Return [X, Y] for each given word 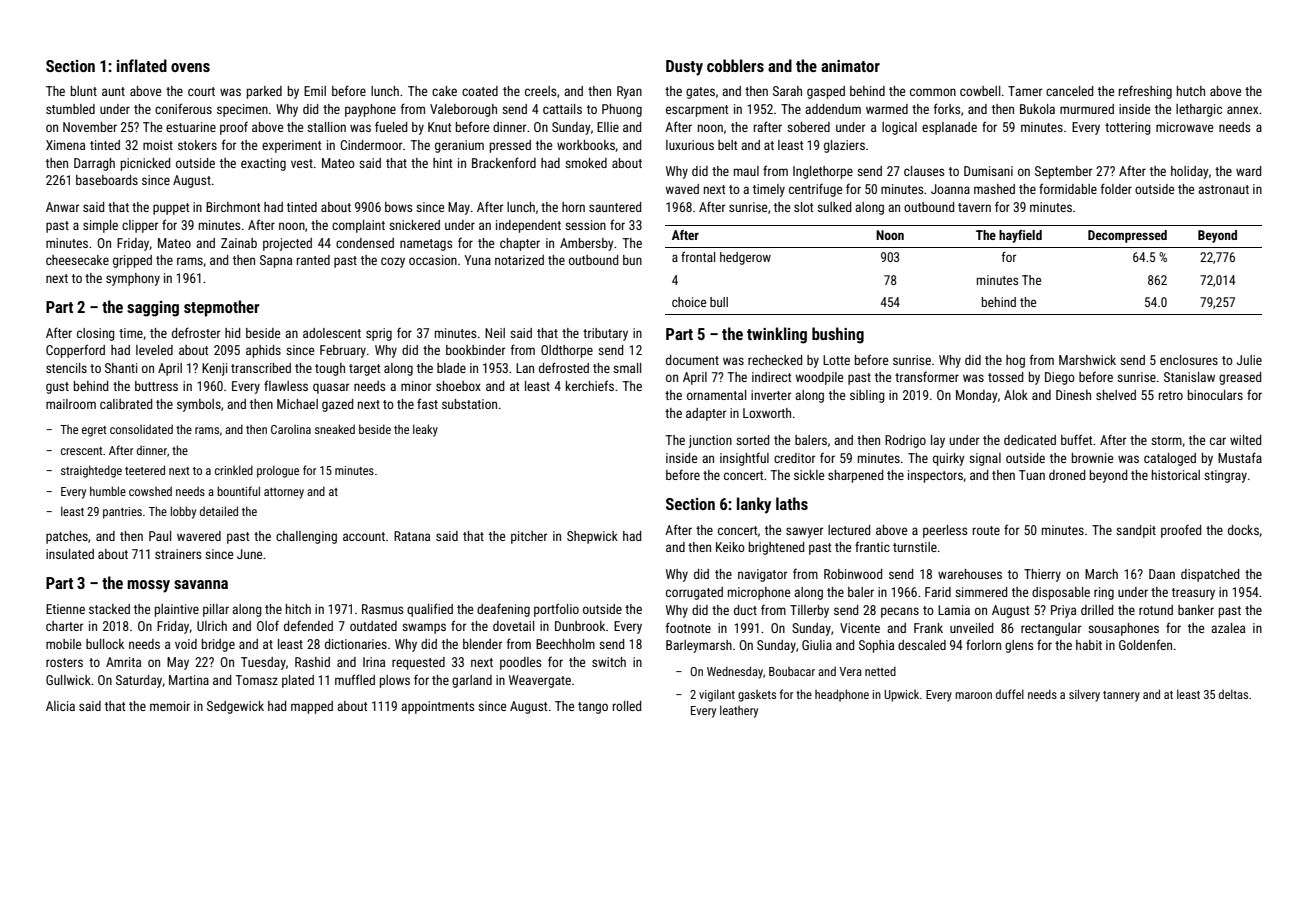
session [585, 225]
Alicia [60, 706]
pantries [122, 513]
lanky [754, 505]
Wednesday [735, 672]
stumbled [70, 109]
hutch [1191, 91]
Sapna [276, 261]
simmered [981, 592]
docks [1243, 530]
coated [480, 91]
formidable [1068, 188]
